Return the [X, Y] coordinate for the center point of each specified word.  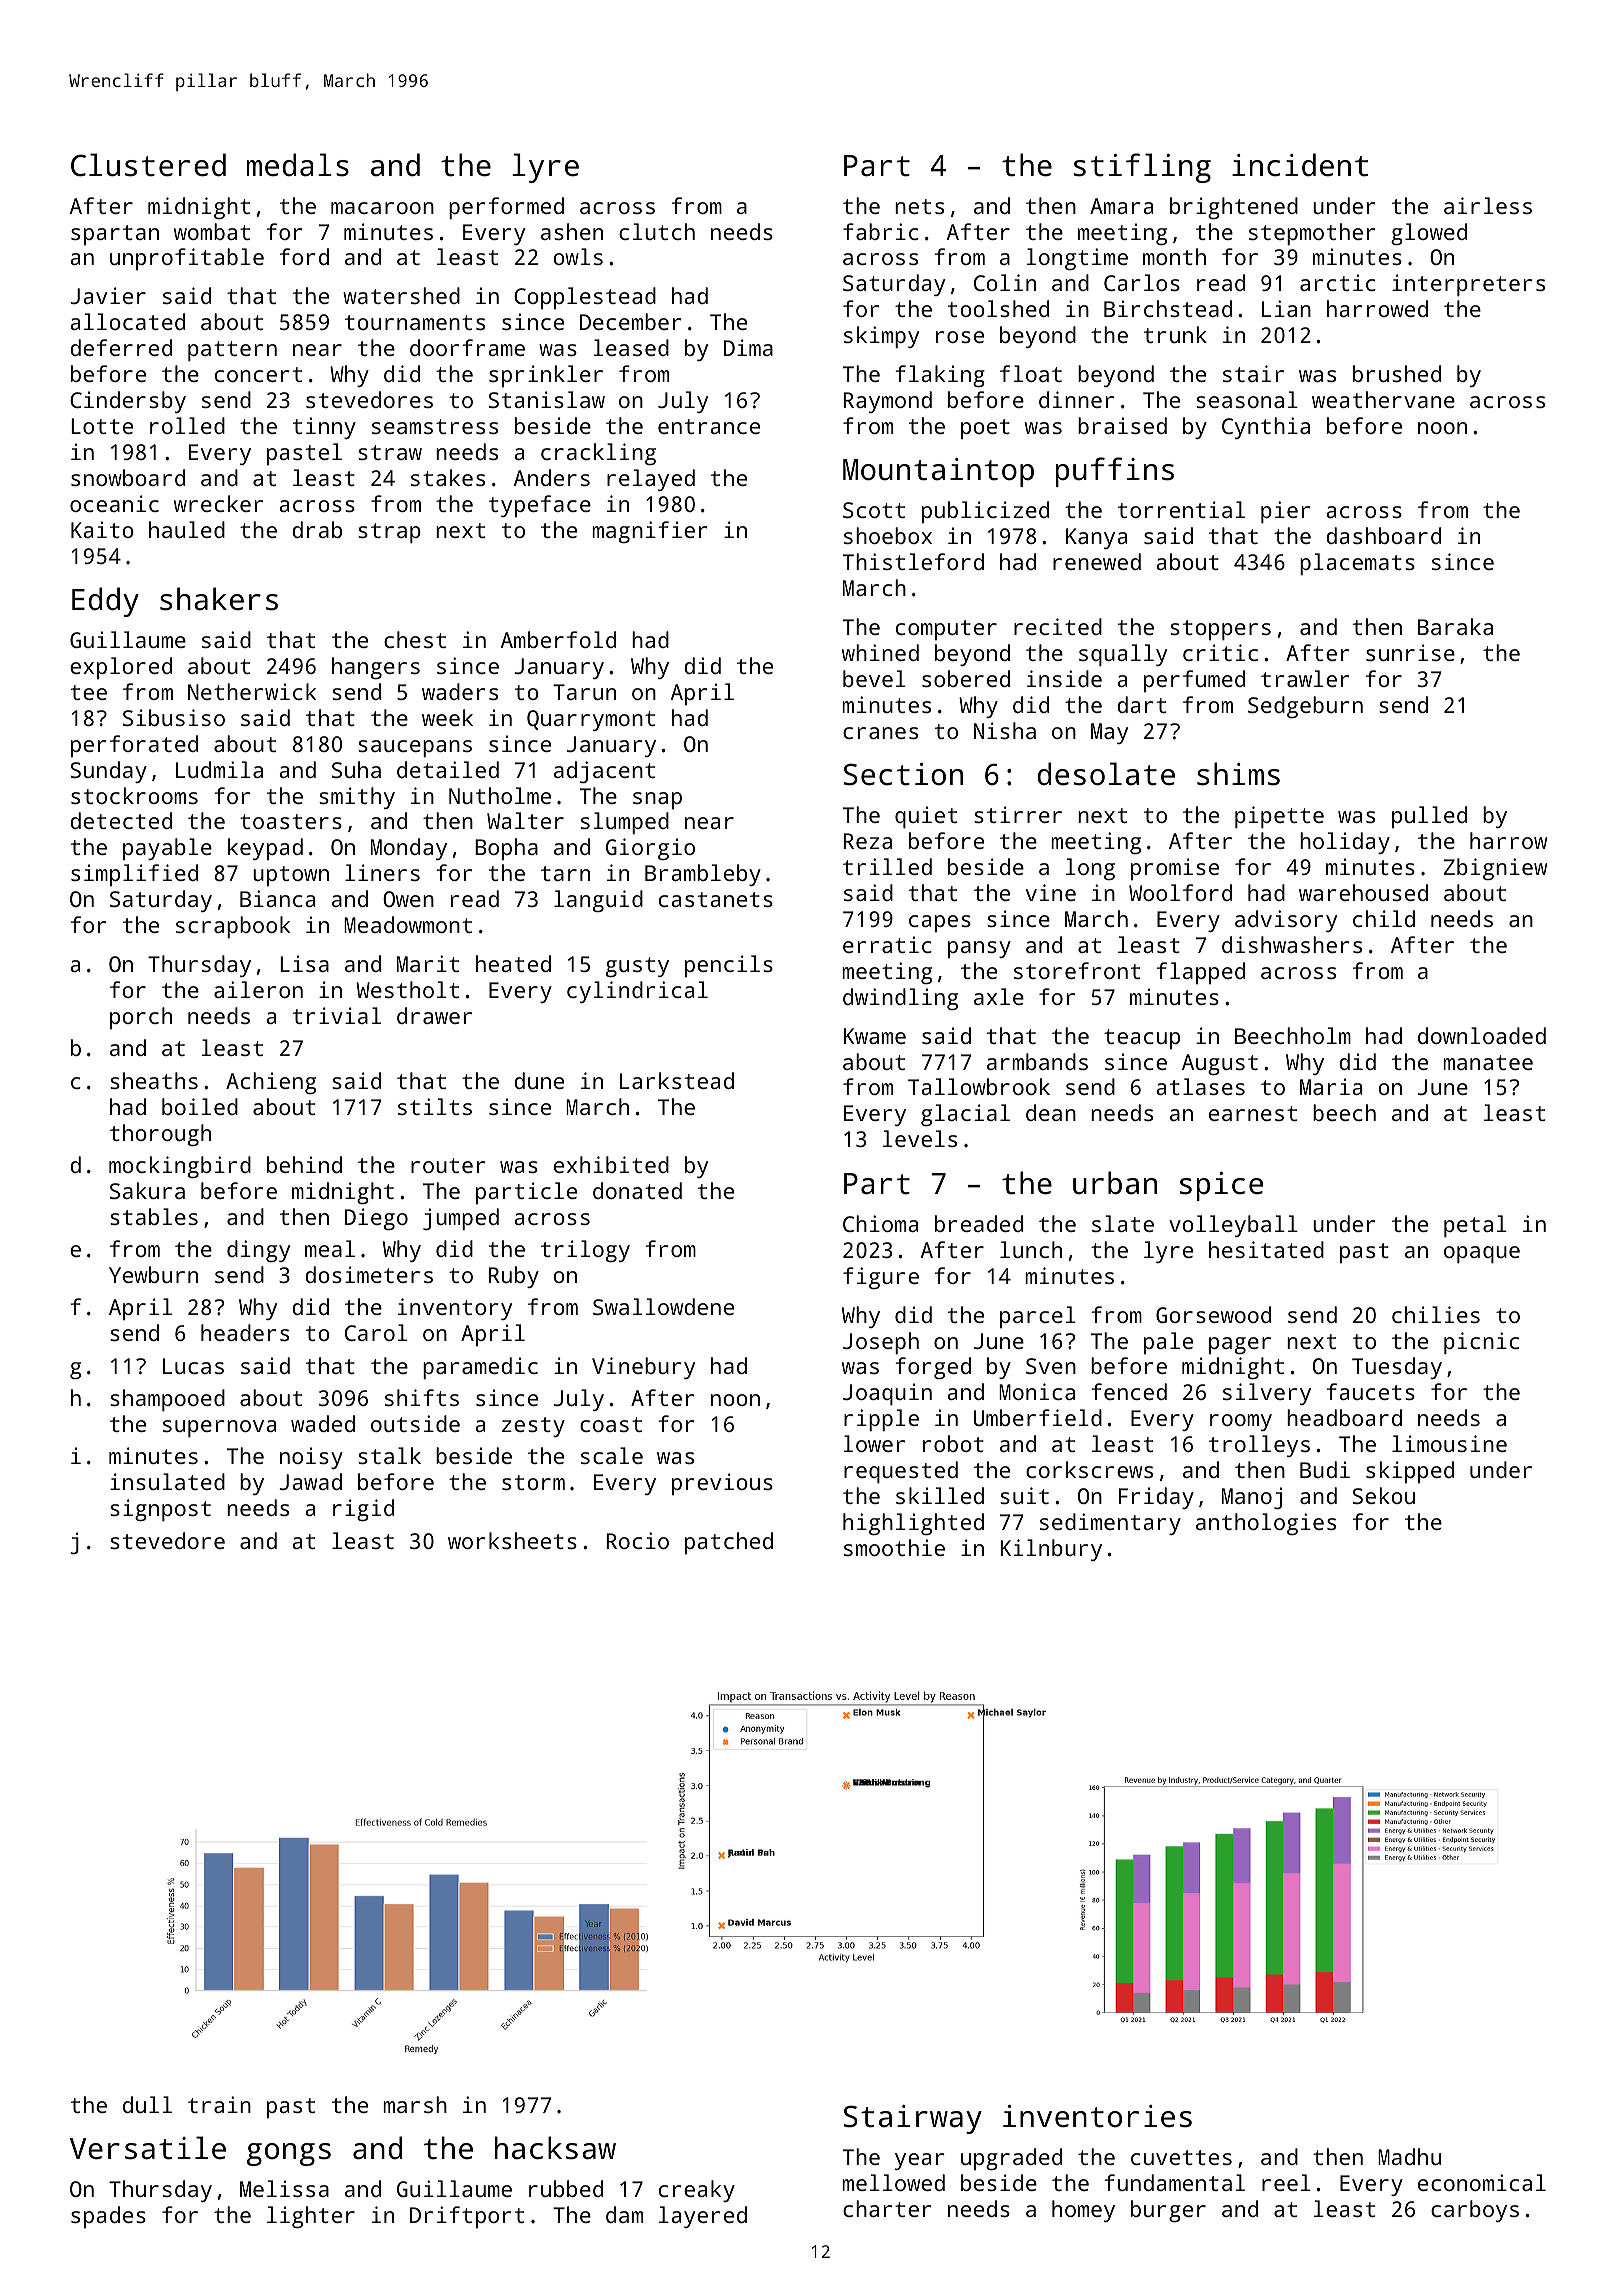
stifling [1142, 168]
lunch [1031, 1249]
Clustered [148, 165]
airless [1488, 205]
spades [108, 2217]
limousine [1449, 1443]
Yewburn [153, 1274]
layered [703, 2217]
